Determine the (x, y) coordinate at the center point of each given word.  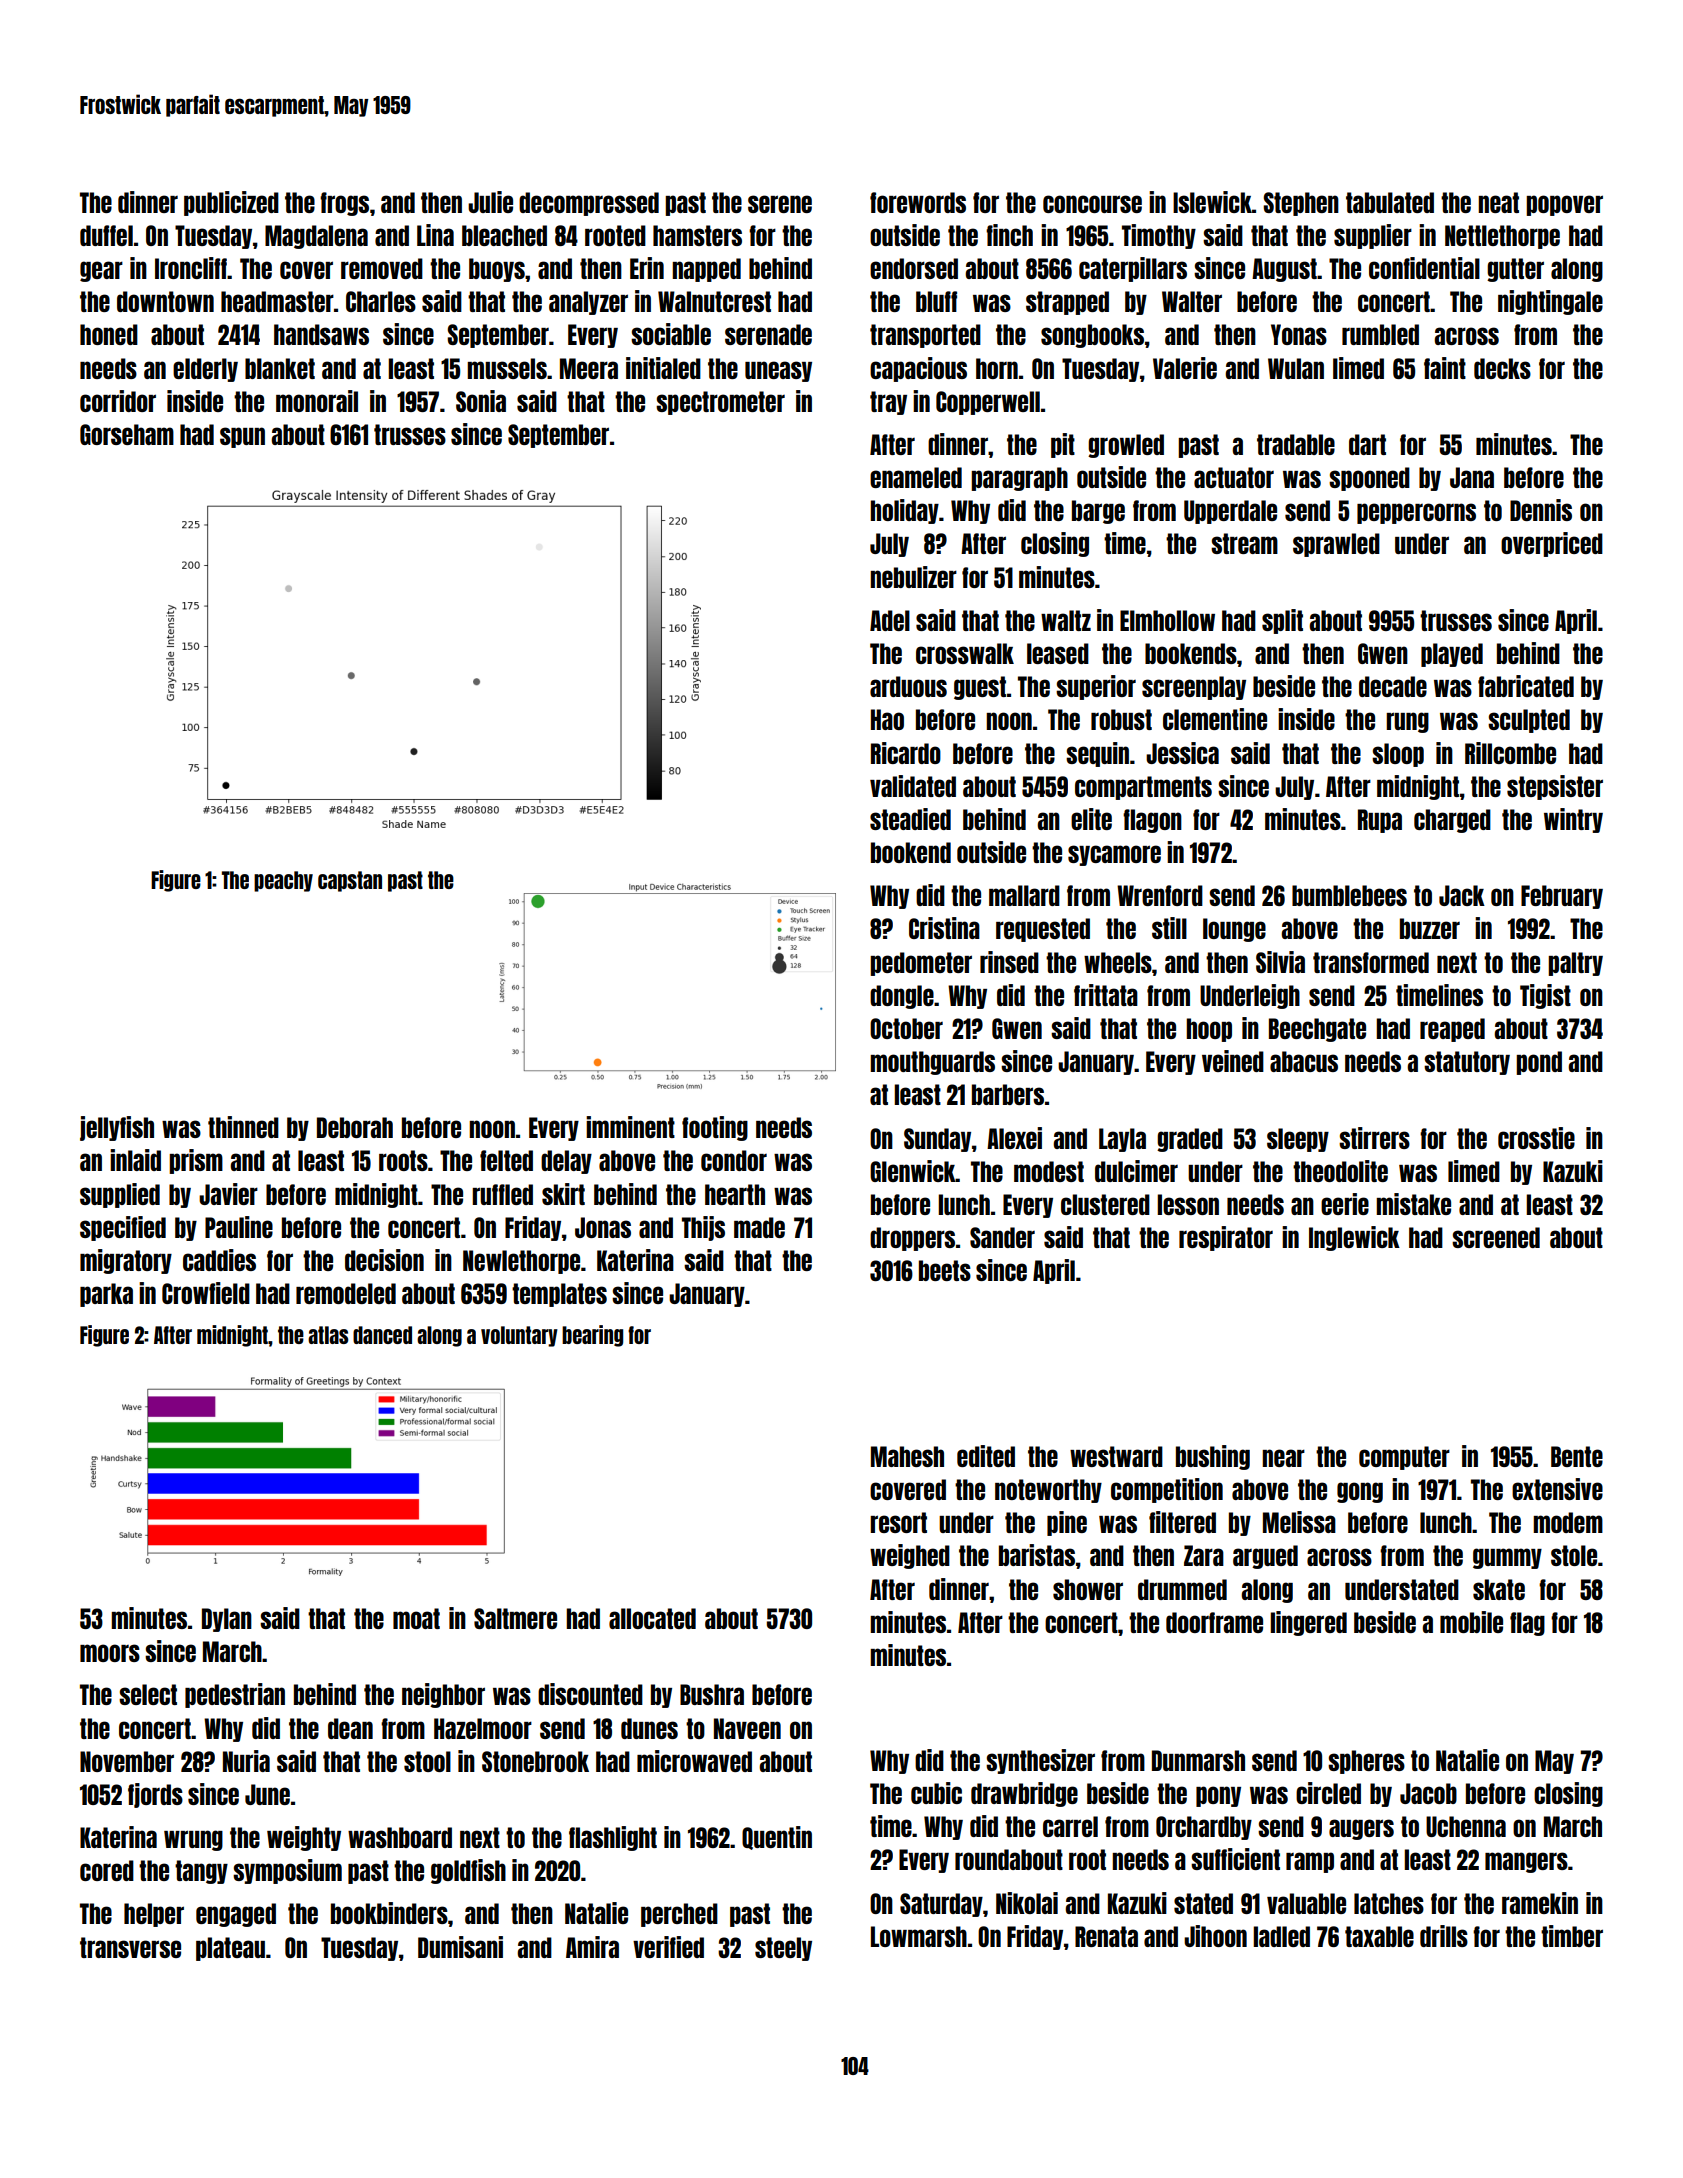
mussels (507, 368)
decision (384, 1260)
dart (1367, 444)
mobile (1471, 1622)
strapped (1067, 303)
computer (1404, 1458)
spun (242, 437)
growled (1126, 446)
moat (416, 1618)
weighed (910, 1556)
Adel (890, 620)
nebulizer (913, 577)
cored (107, 1870)
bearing (592, 1336)
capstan (350, 881)
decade (1393, 686)
